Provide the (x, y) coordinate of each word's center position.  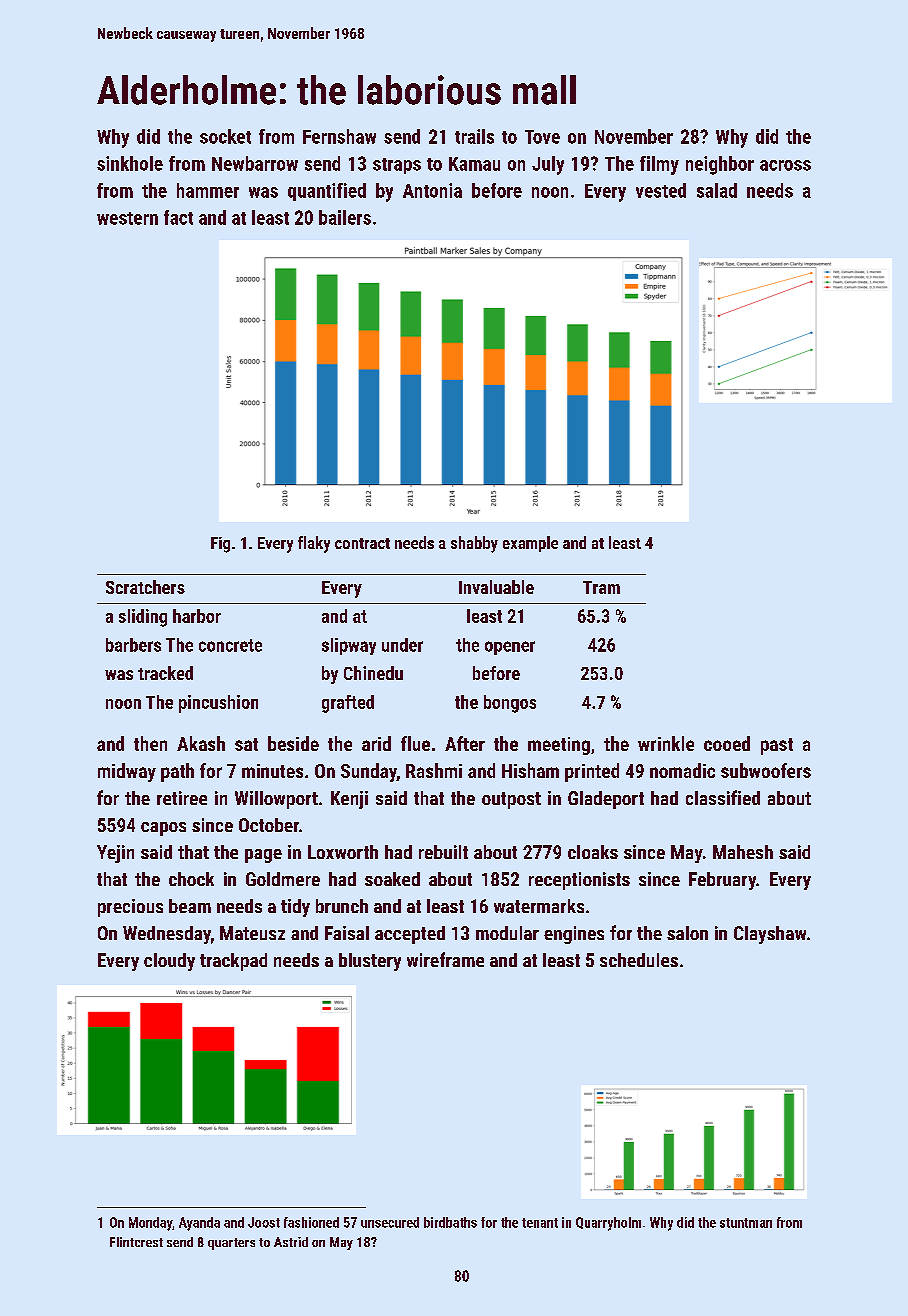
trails (474, 136)
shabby (474, 544)
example (530, 544)
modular (507, 933)
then (150, 743)
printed (592, 772)
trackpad (233, 962)
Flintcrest (136, 1242)
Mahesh (743, 852)
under (402, 645)
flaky (314, 544)
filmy (659, 165)
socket (225, 136)
